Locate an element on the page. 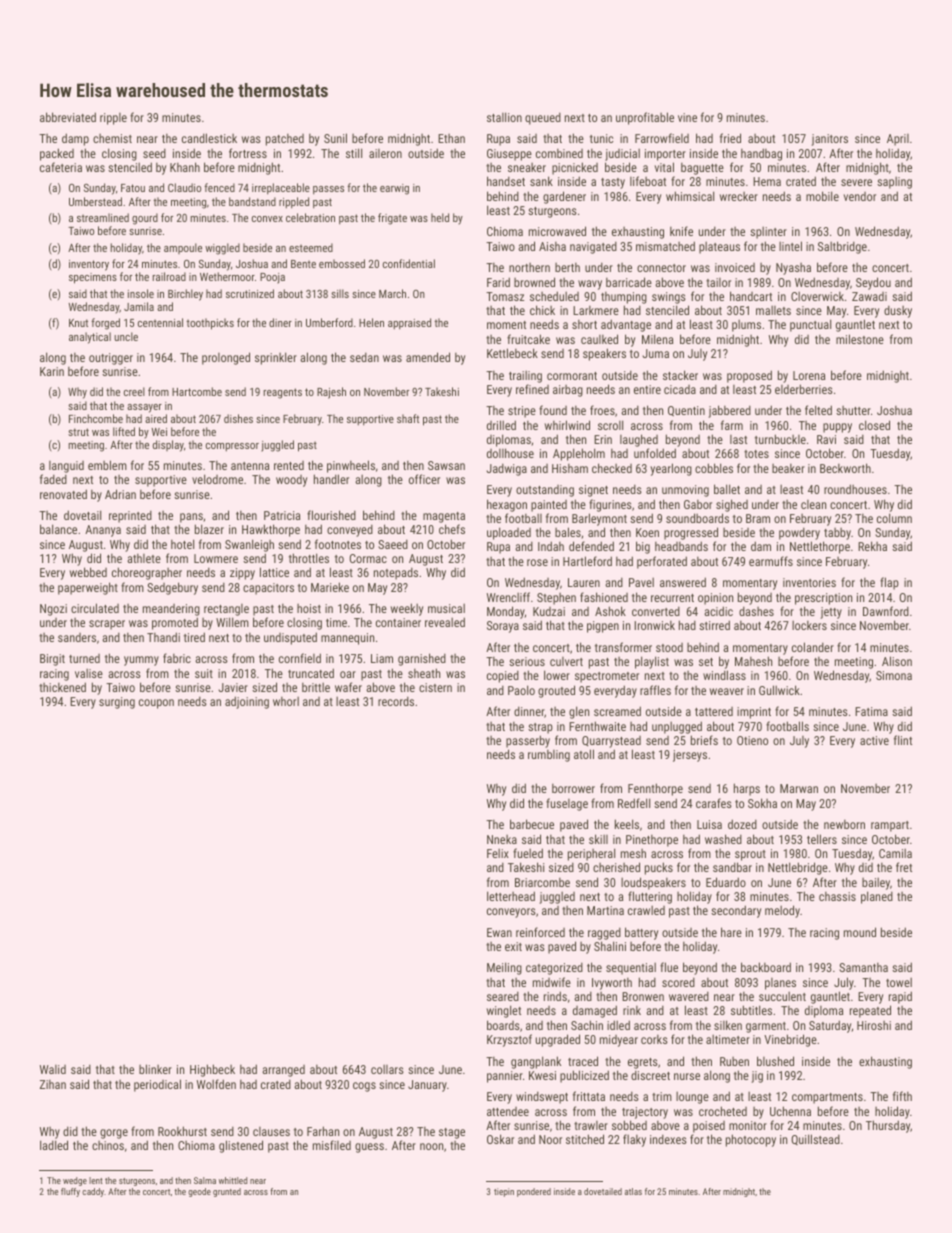 The height and width of the image is (1233, 952). Fernthwaite is located at coordinates (597, 726).
